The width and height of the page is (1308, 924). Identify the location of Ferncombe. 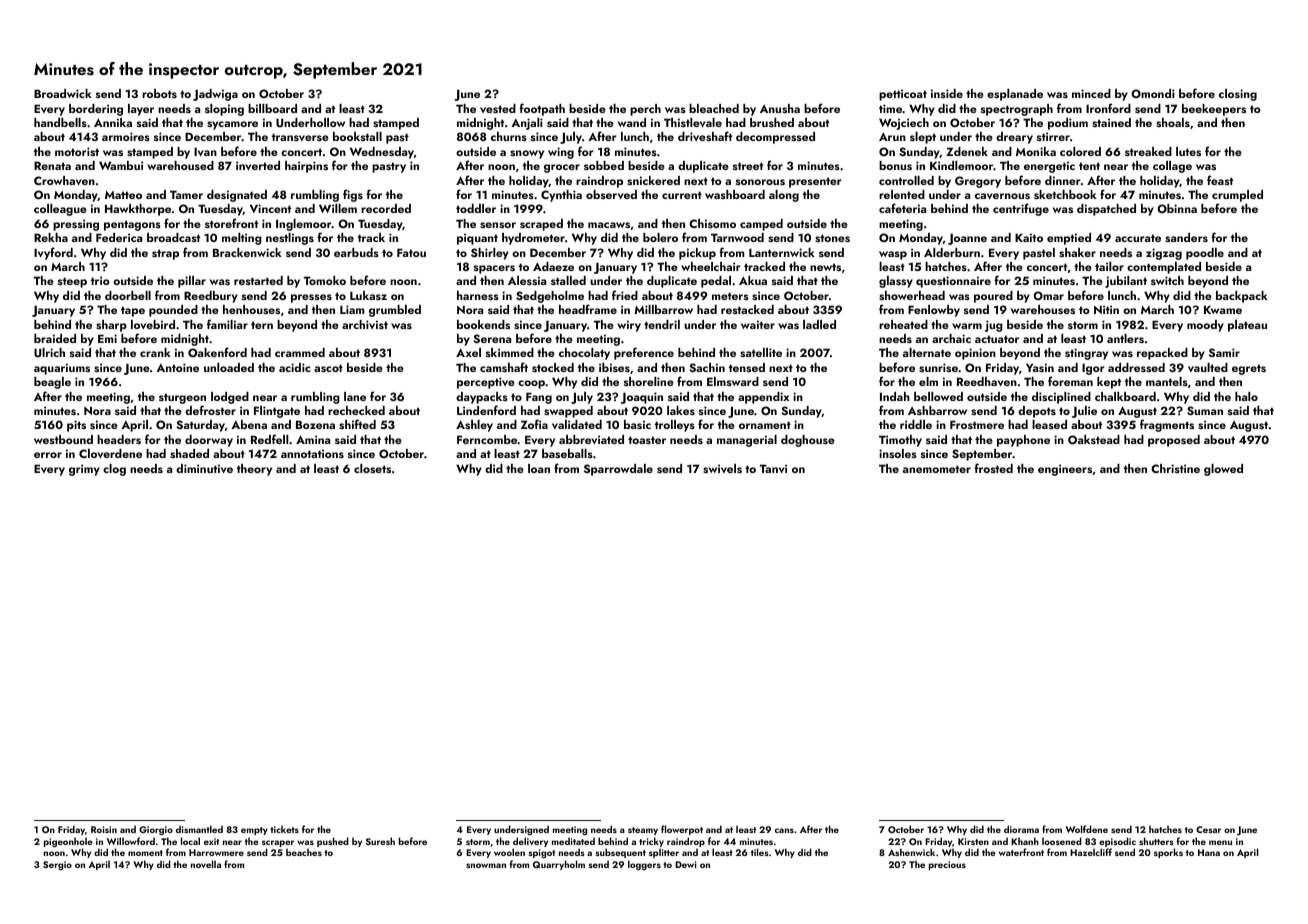
(487, 439).
